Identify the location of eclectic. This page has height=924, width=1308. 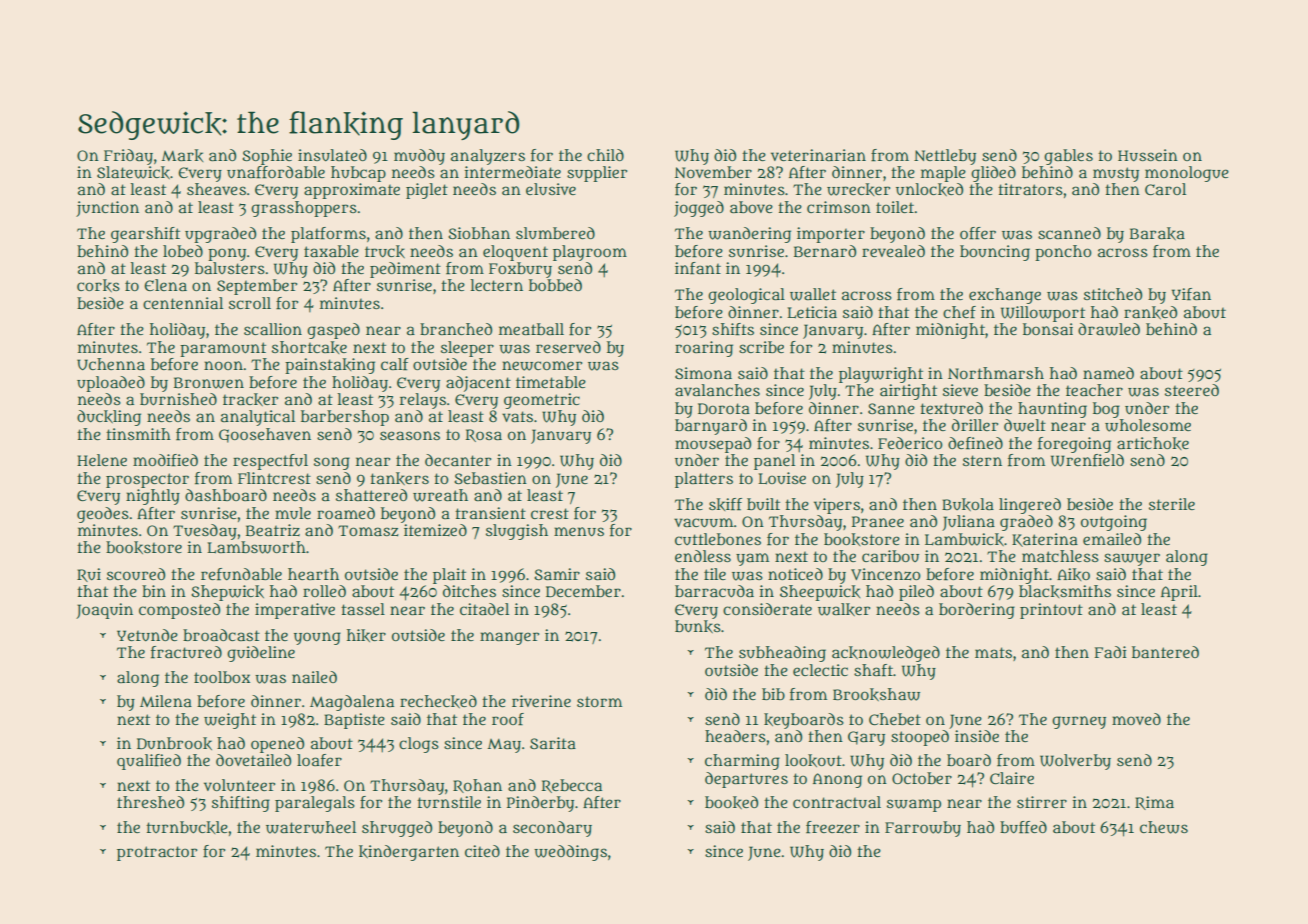
(820, 670).
